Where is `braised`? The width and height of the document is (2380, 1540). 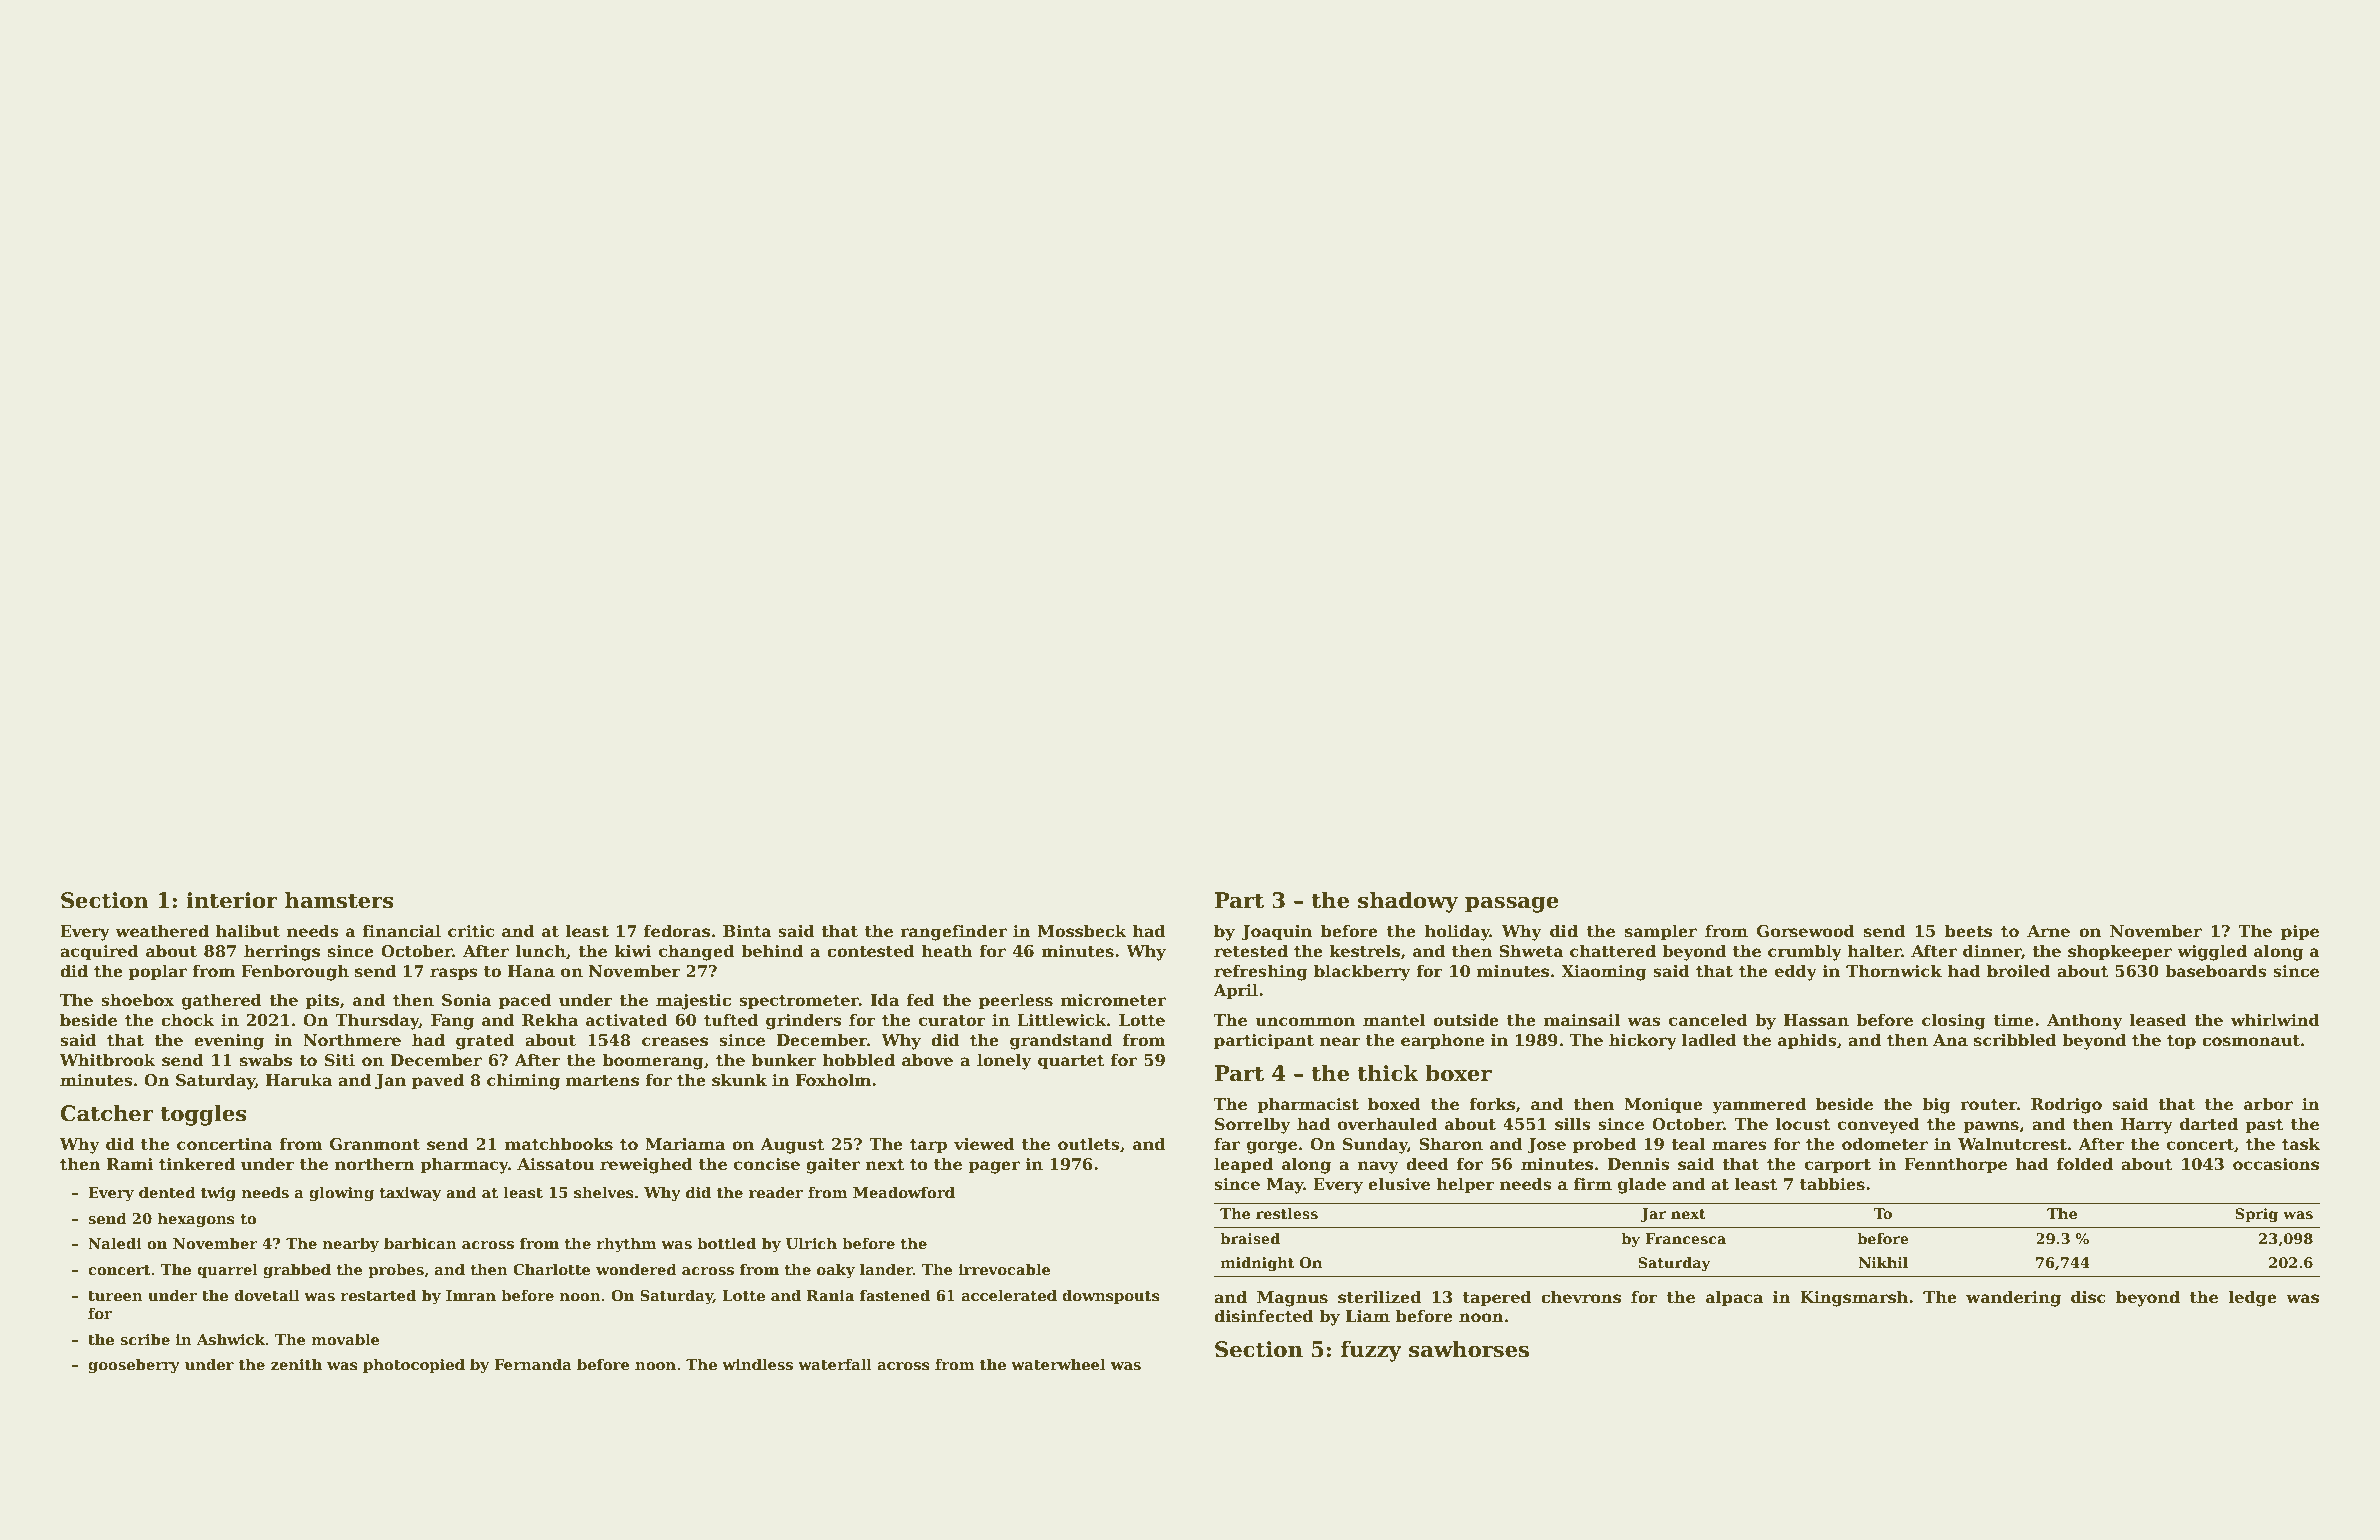 braised is located at coordinates (1250, 1238).
